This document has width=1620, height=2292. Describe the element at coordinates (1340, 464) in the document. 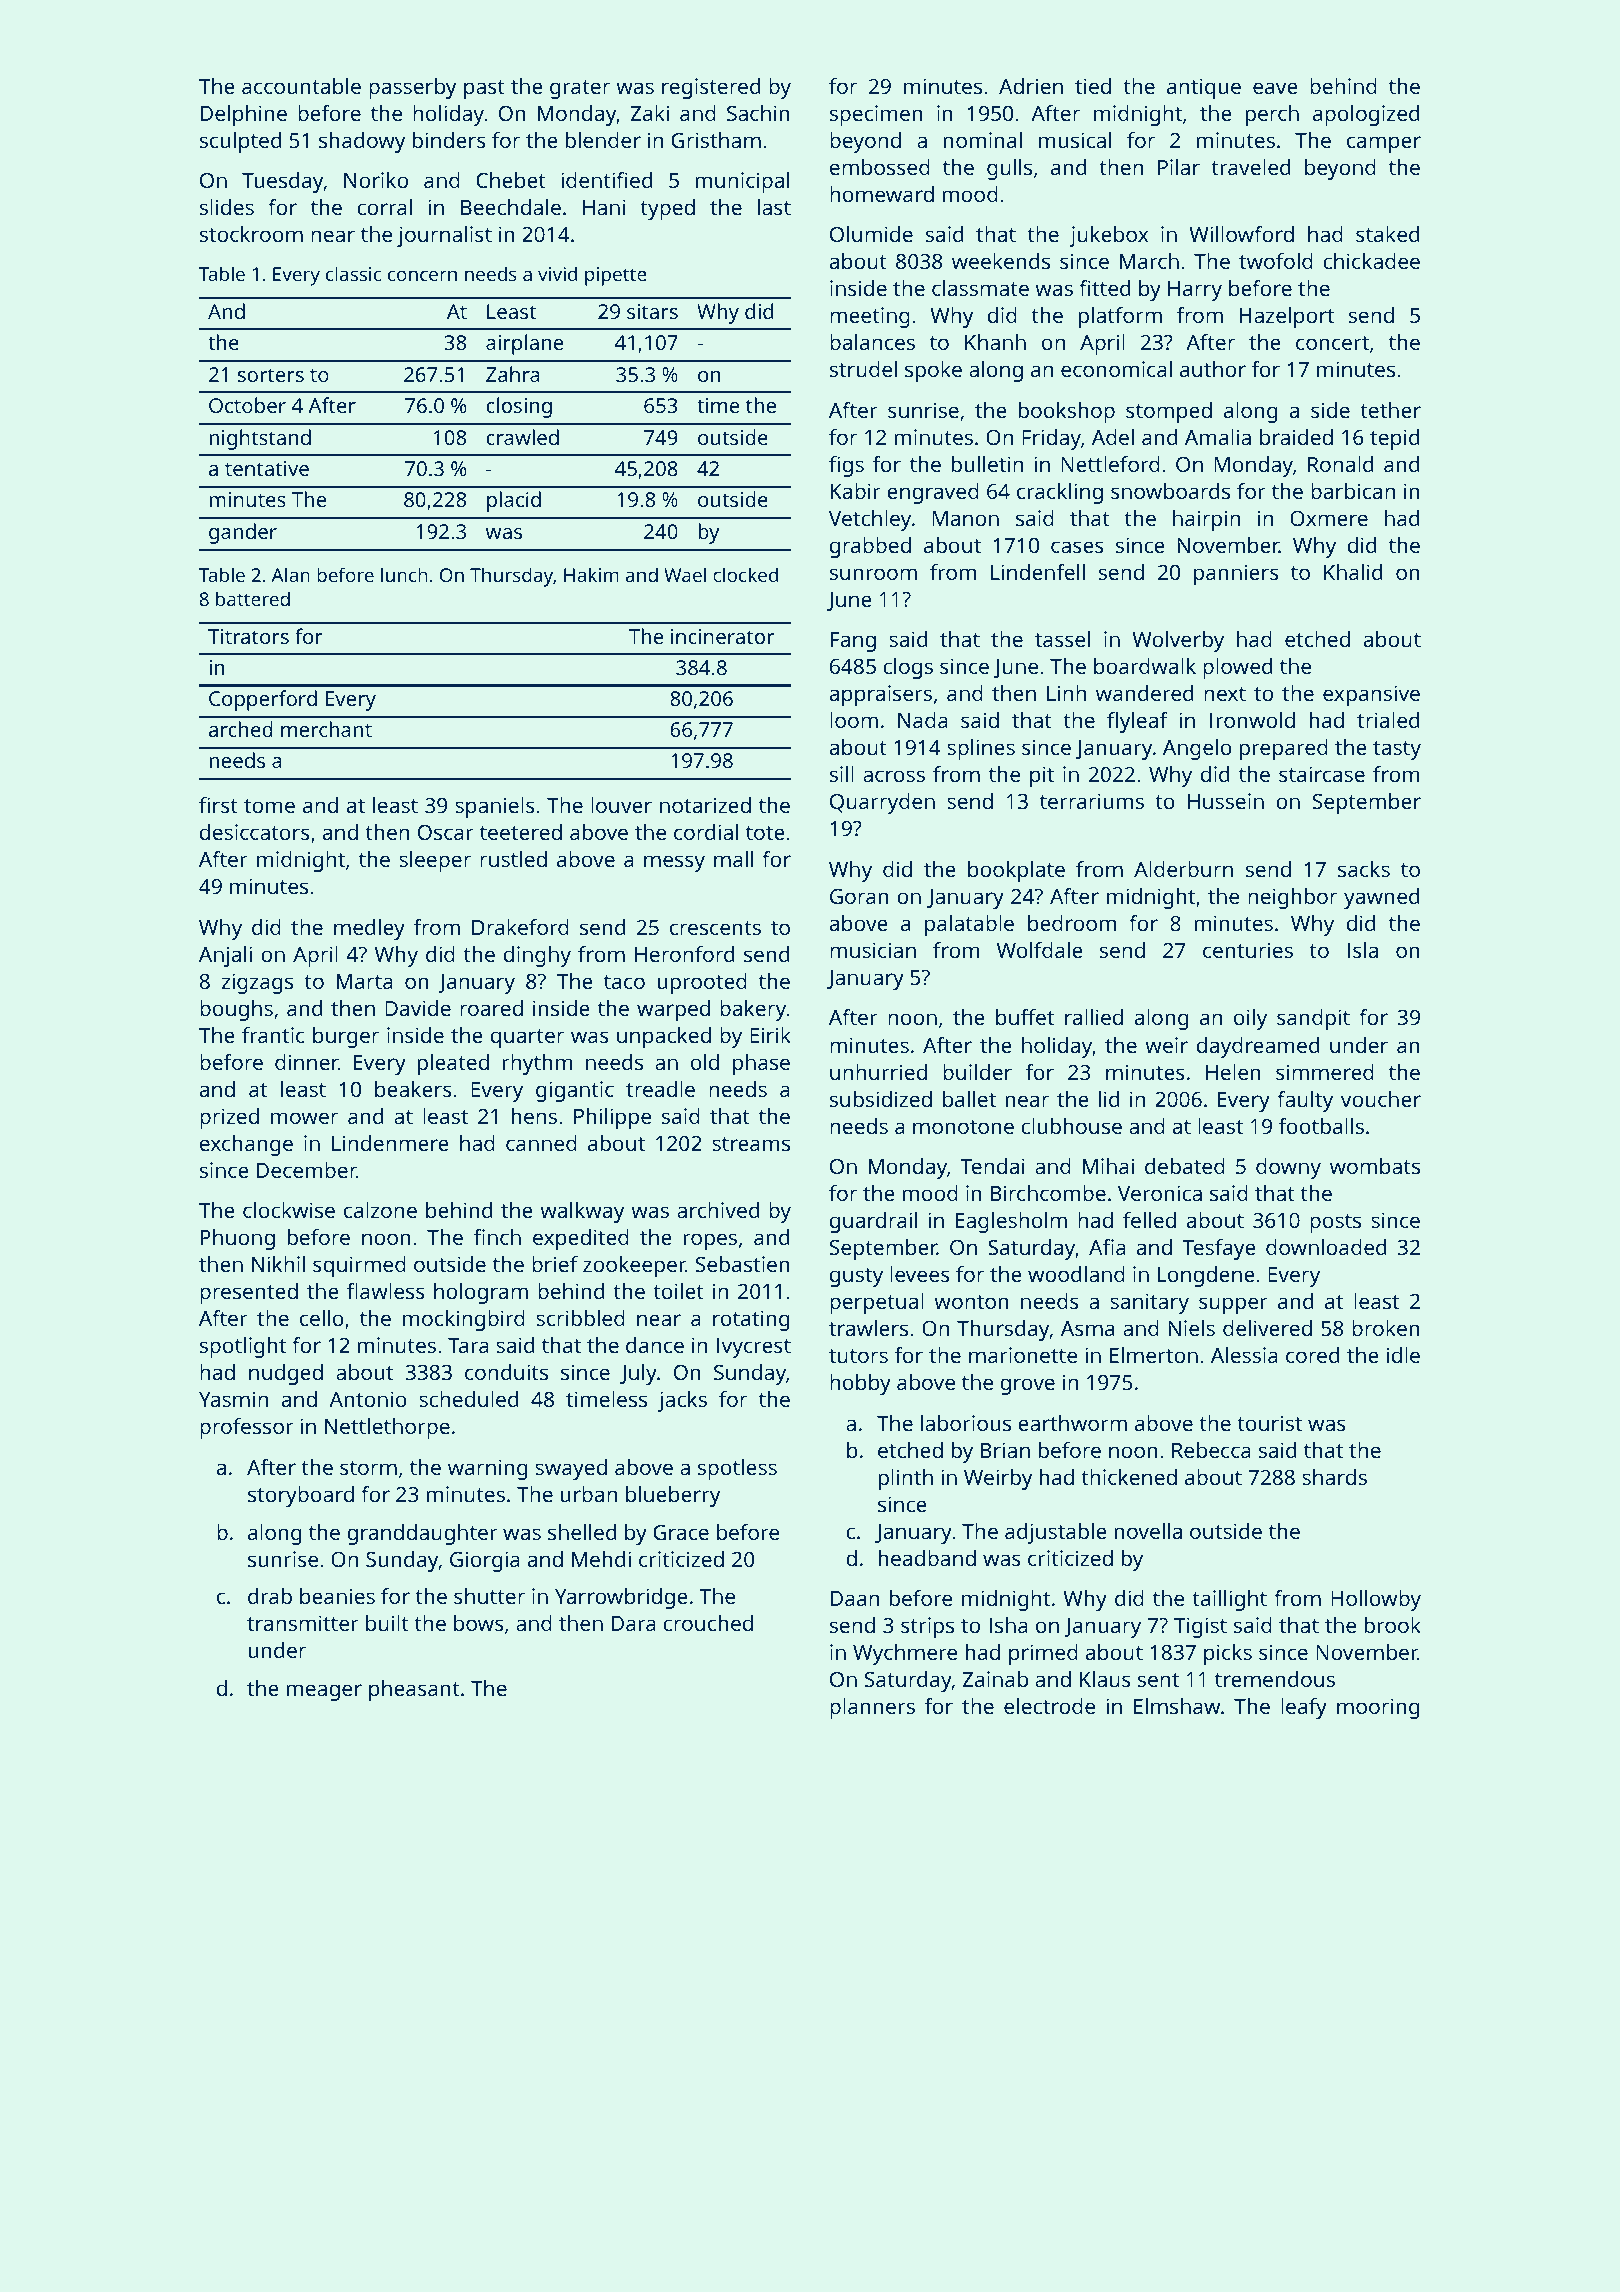

I see `Ronald` at that location.
